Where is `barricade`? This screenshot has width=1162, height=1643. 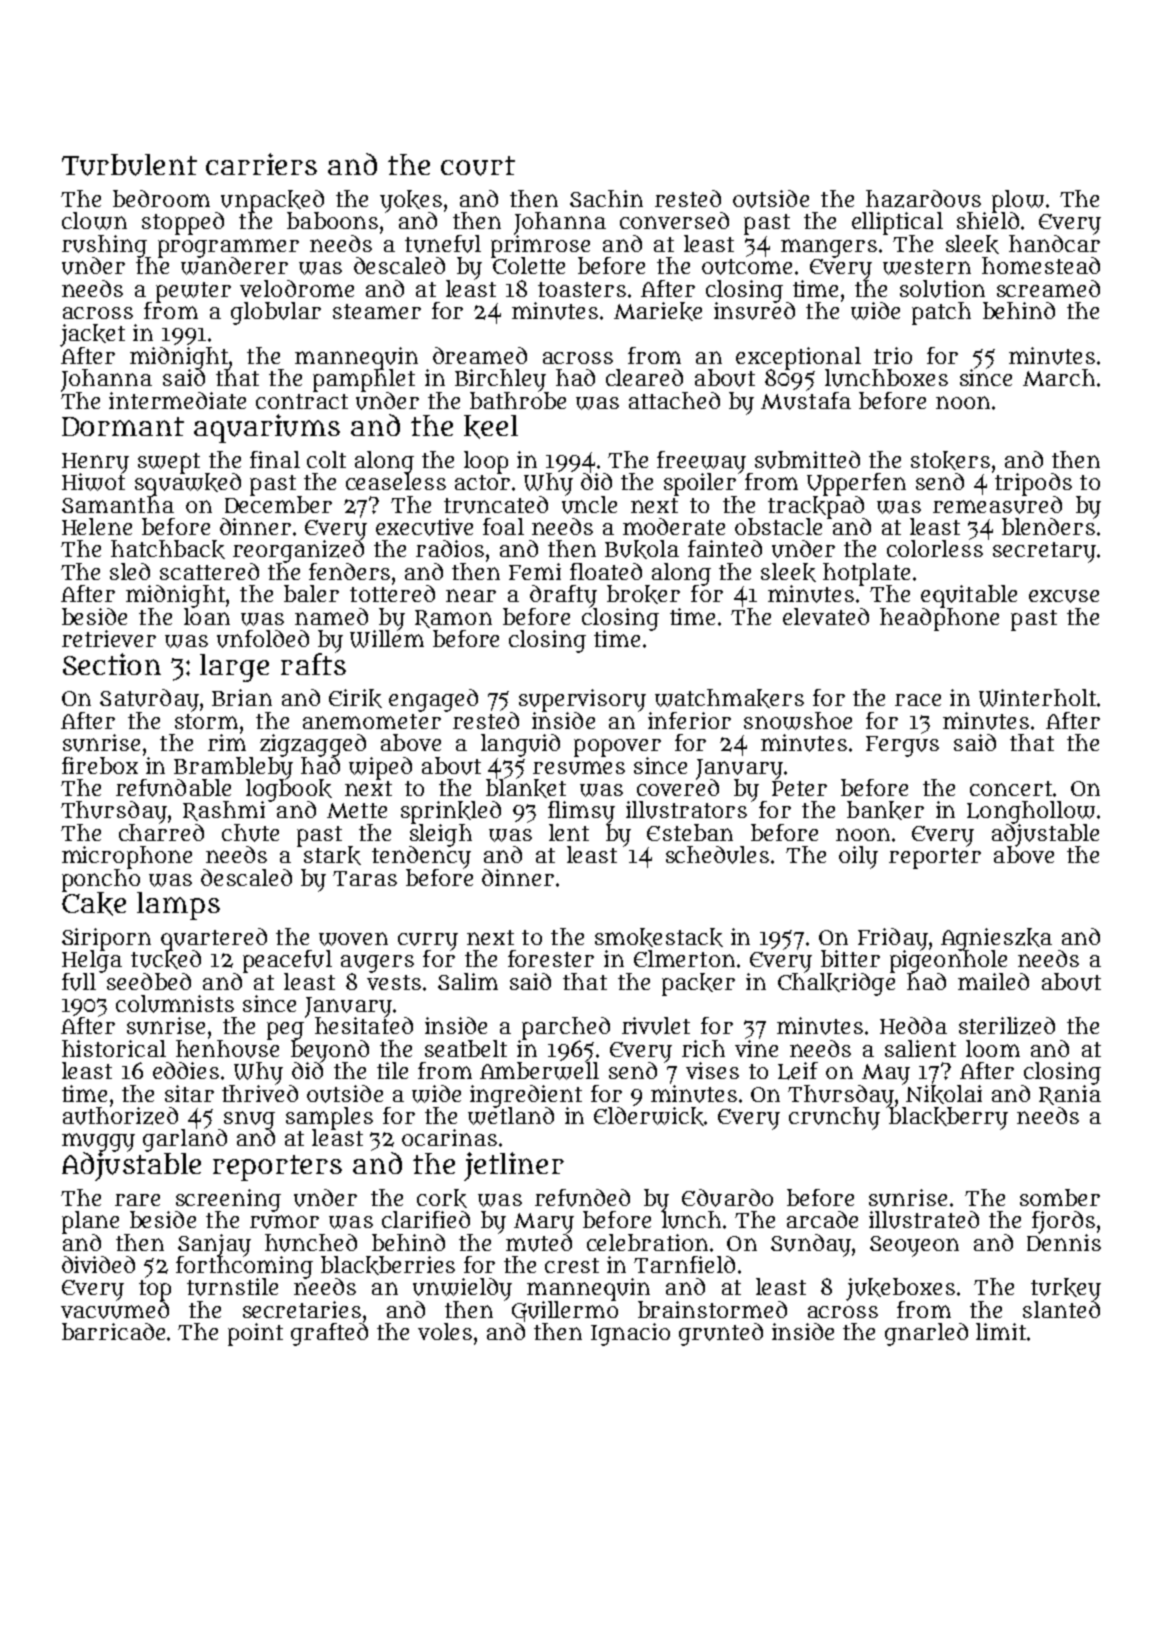 barricade is located at coordinates (113, 1331).
